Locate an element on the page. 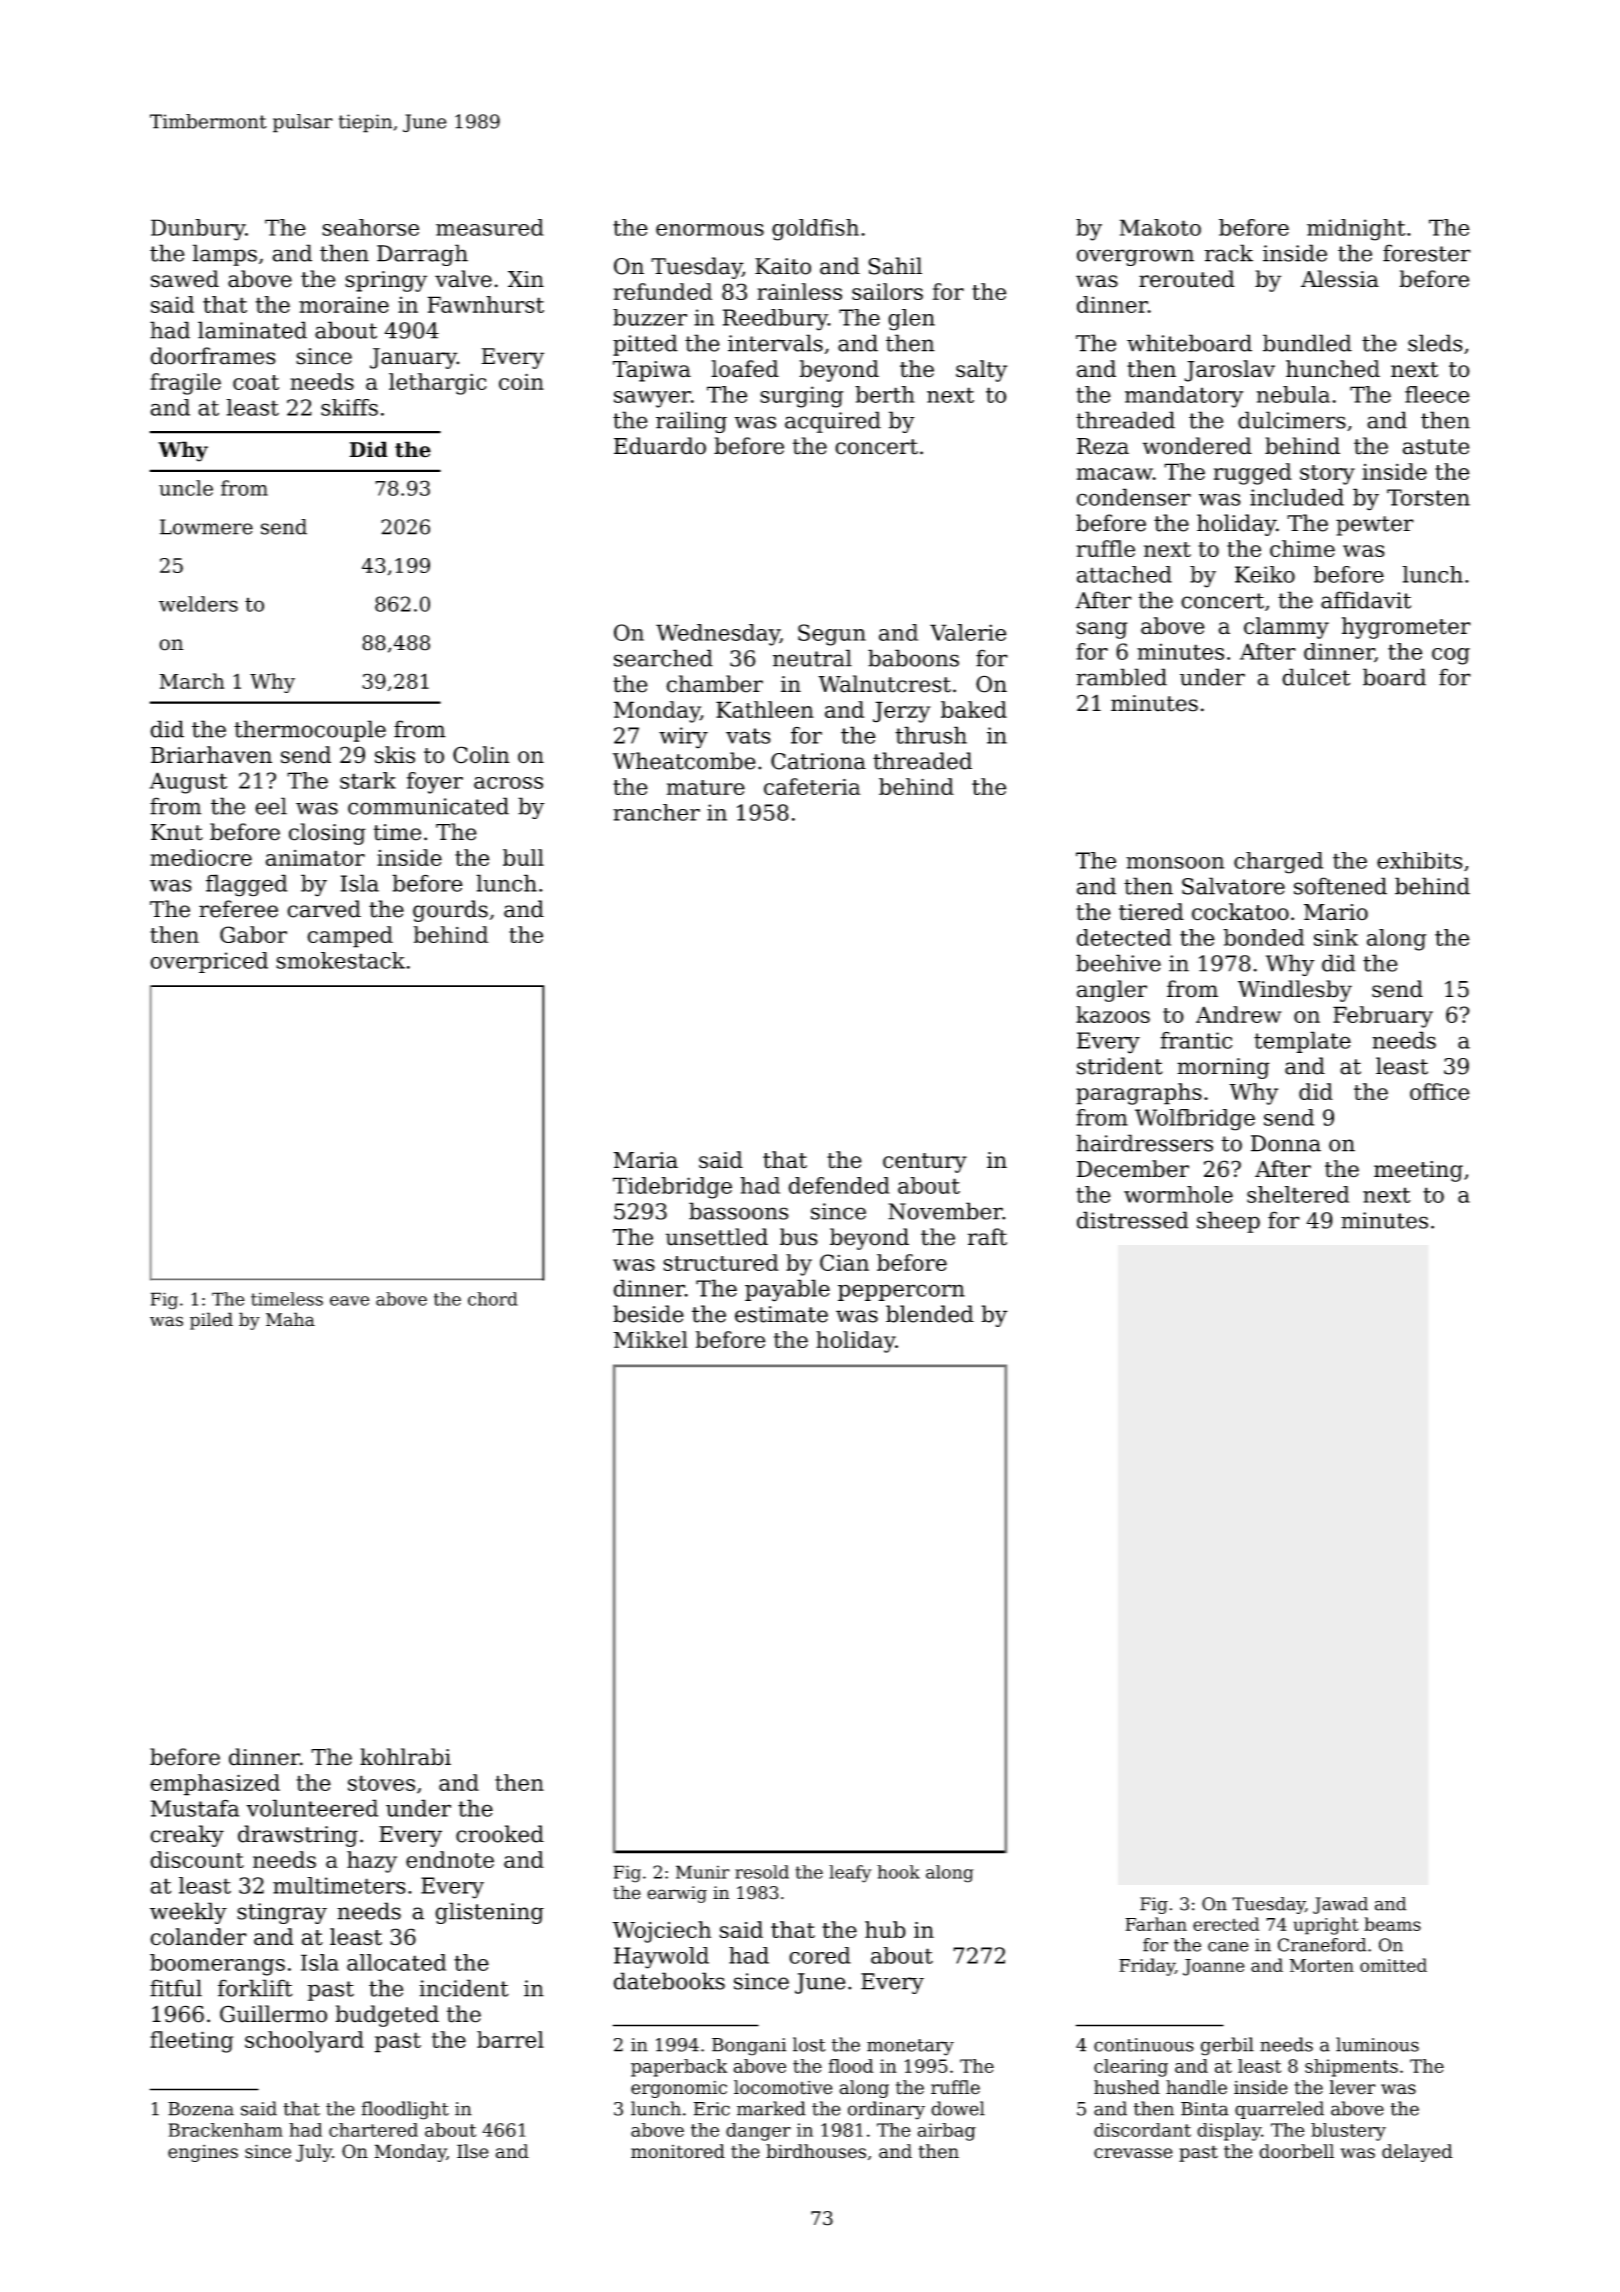  lethargic is located at coordinates (438, 384).
